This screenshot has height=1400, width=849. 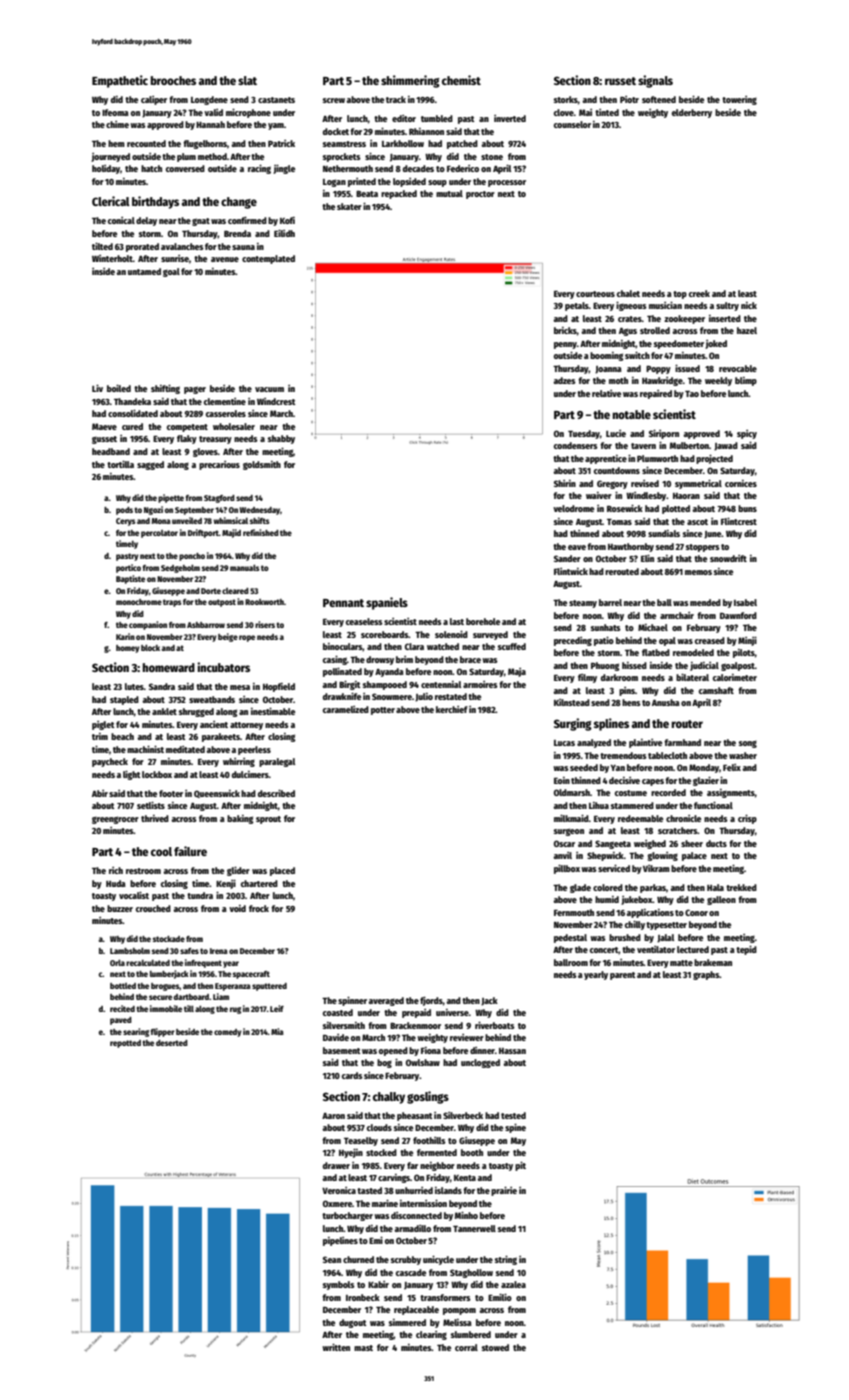 I want to click on nick, so click(x=749, y=305).
